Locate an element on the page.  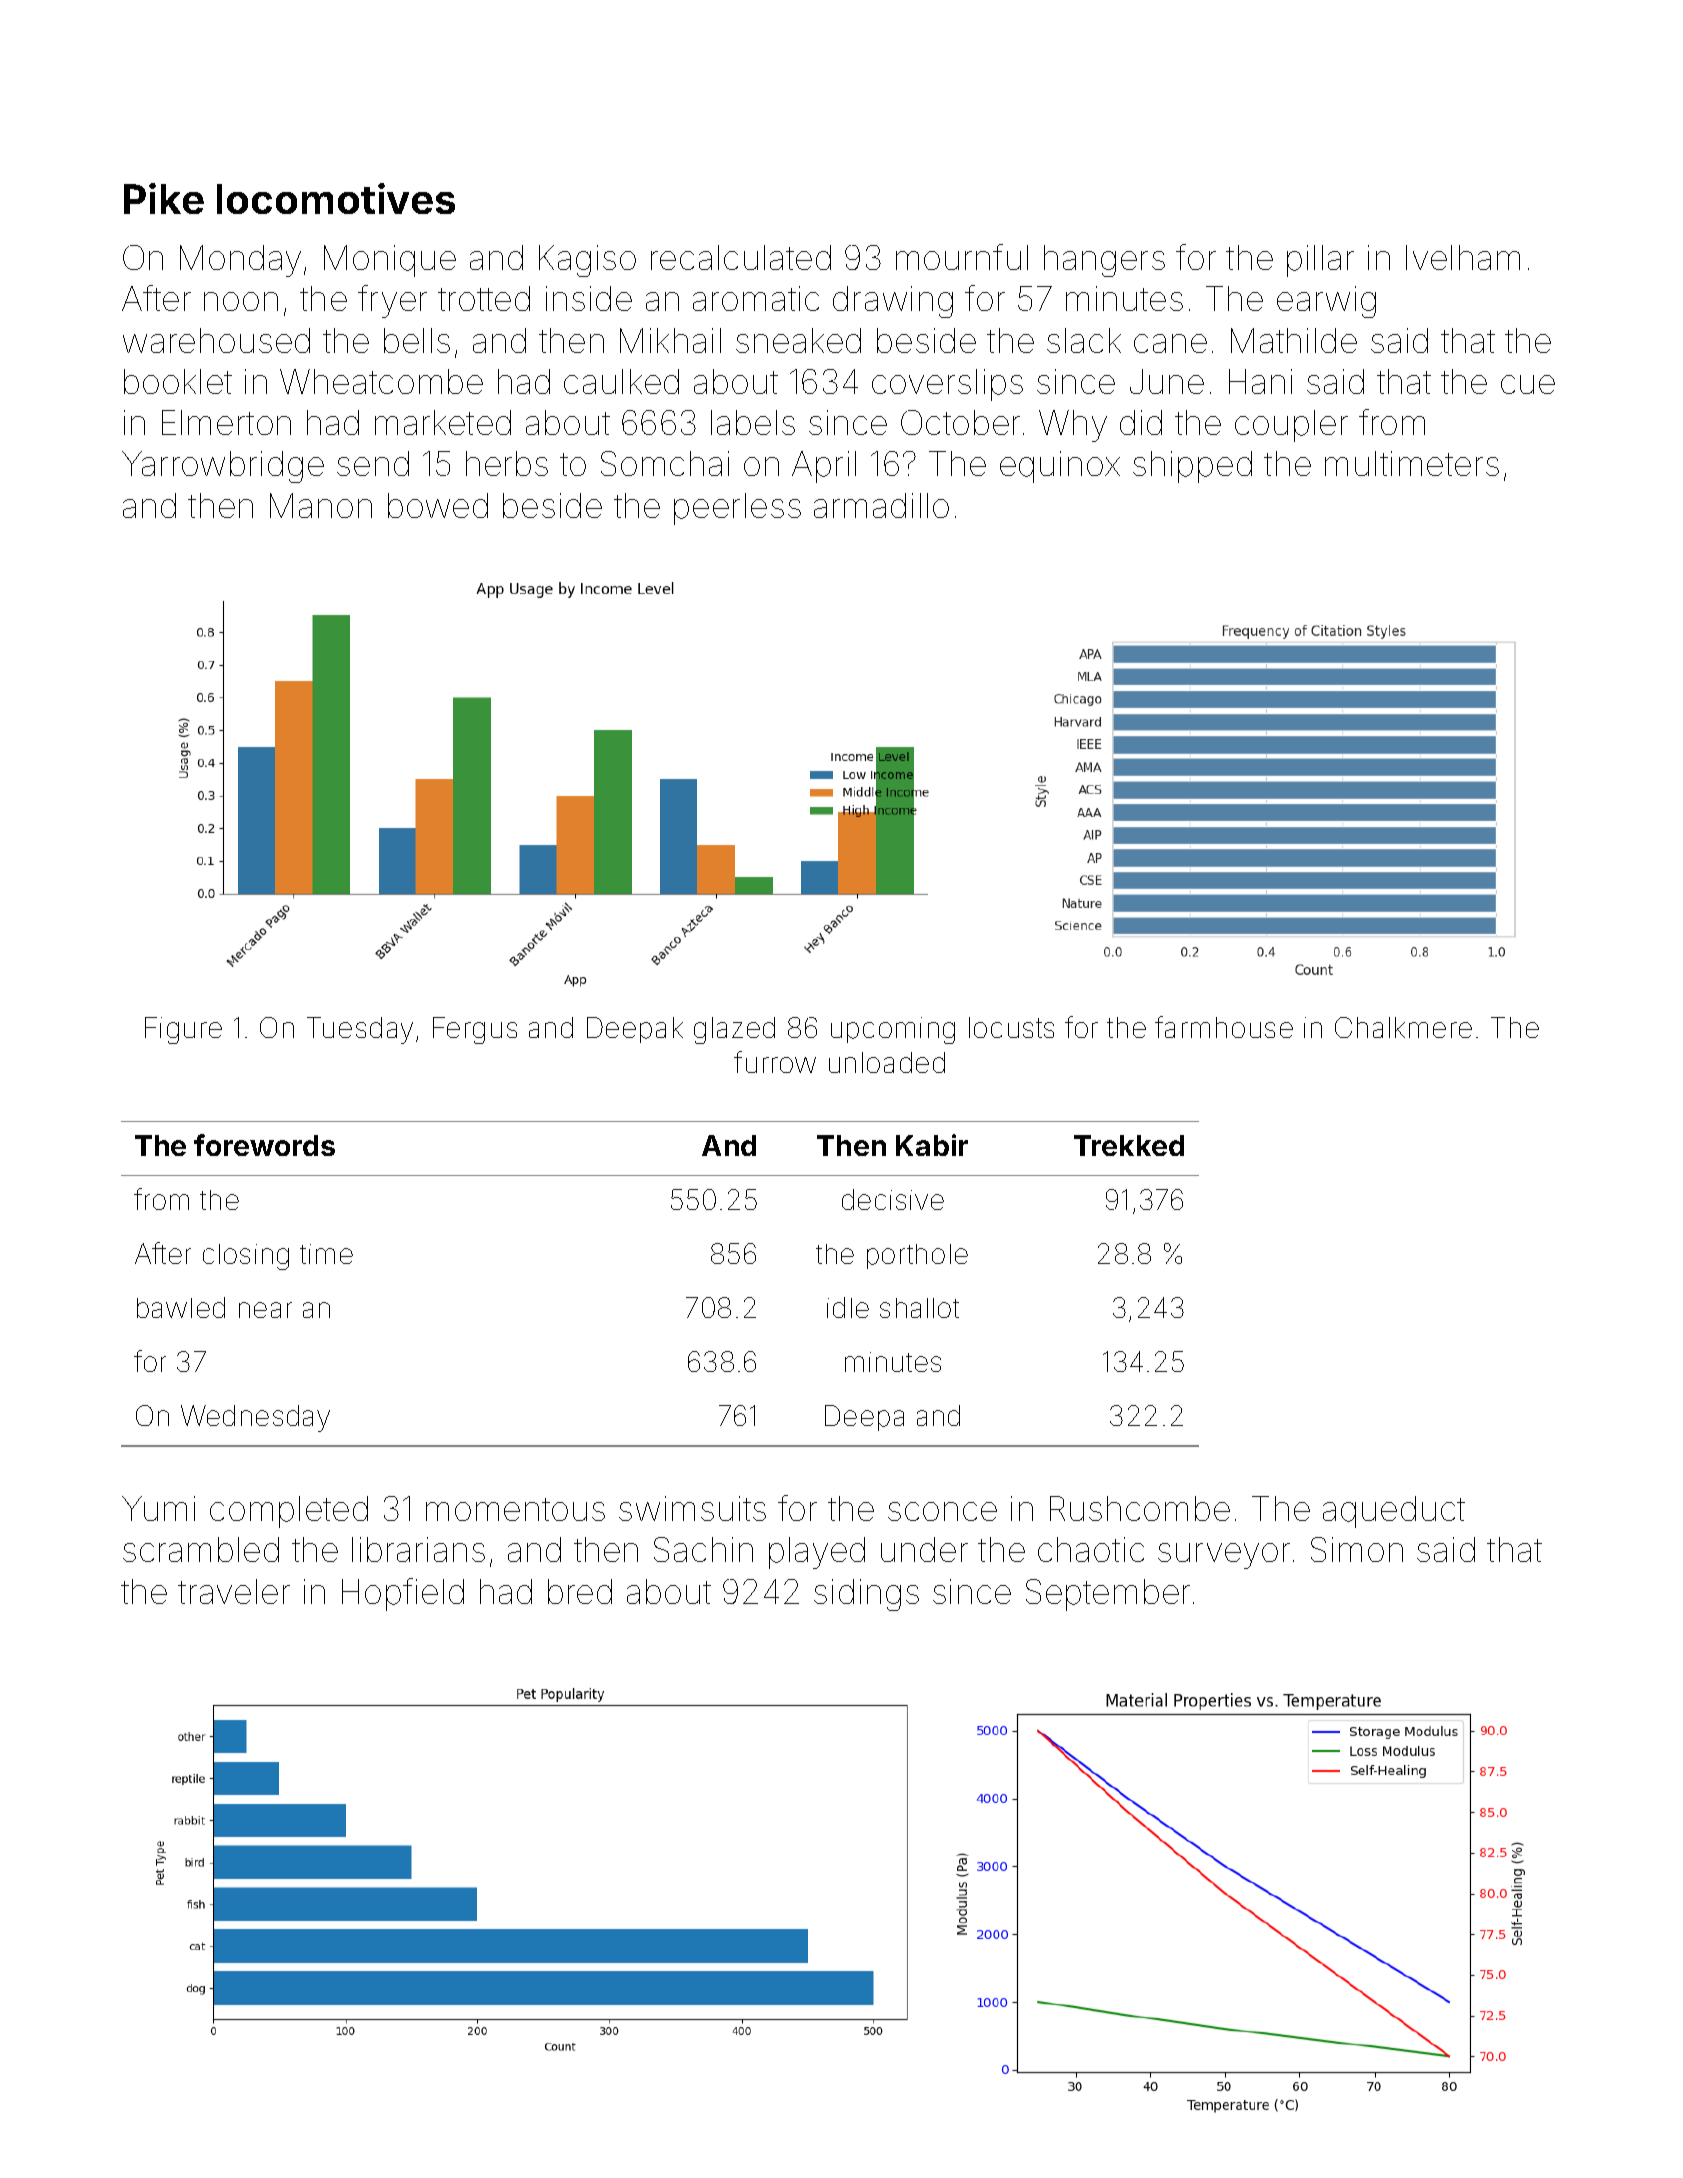
Kagiso is located at coordinates (587, 261).
